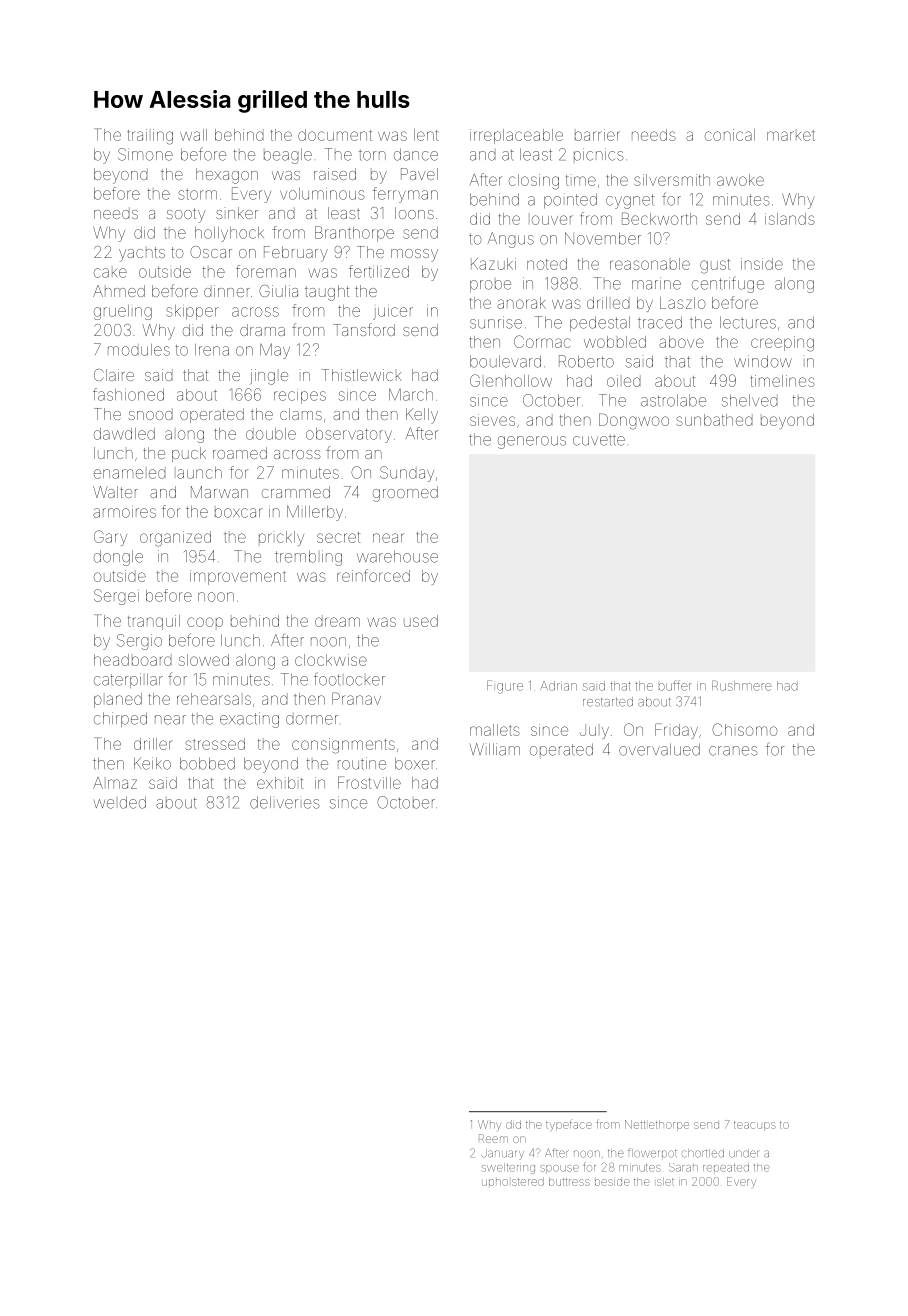 This document has width=908, height=1316. Describe the element at coordinates (119, 802) in the document. I see `welded` at that location.
